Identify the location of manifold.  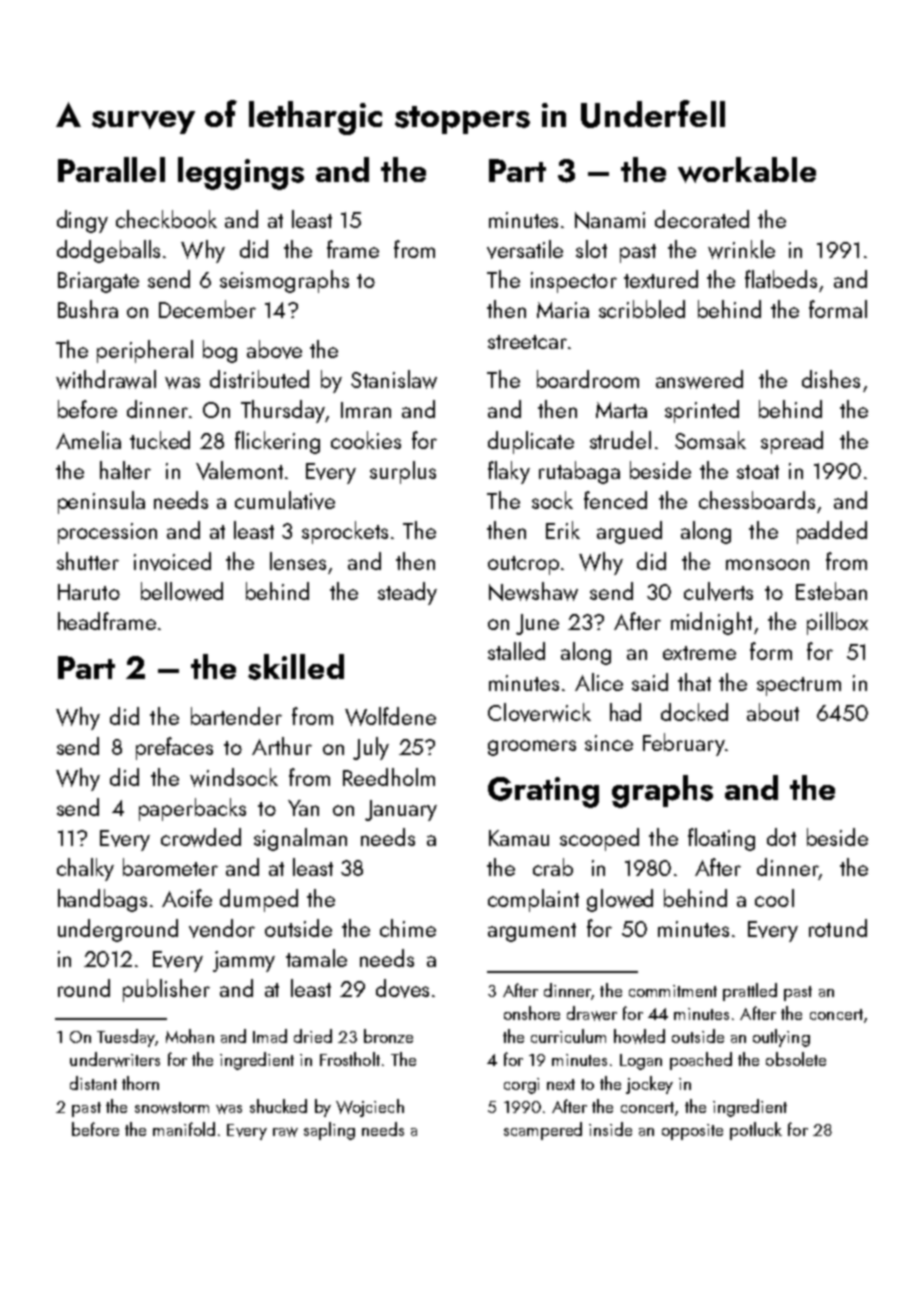
(184, 1129).
